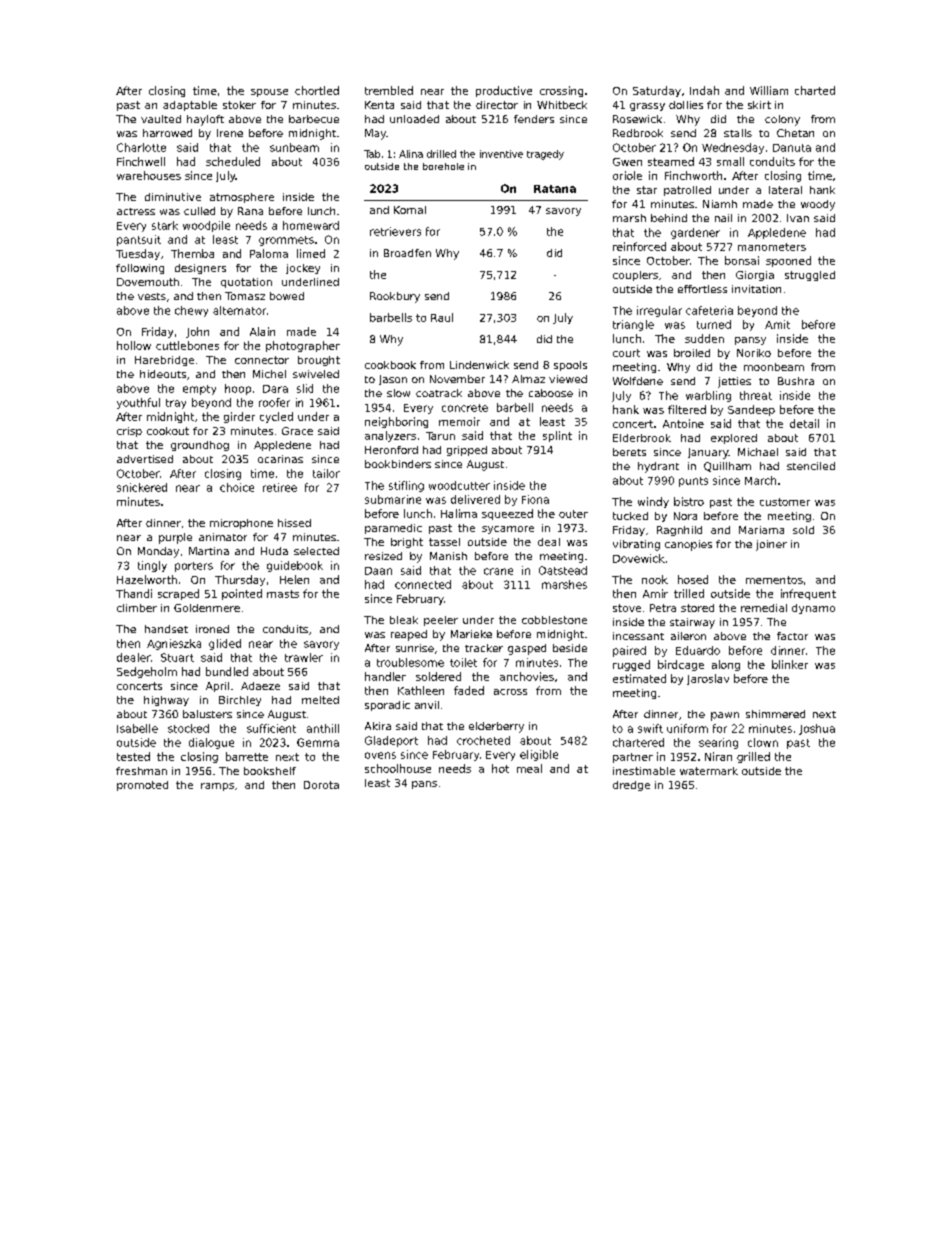  Describe the element at coordinates (638, 133) in the image. I see `Redbrook` at that location.
